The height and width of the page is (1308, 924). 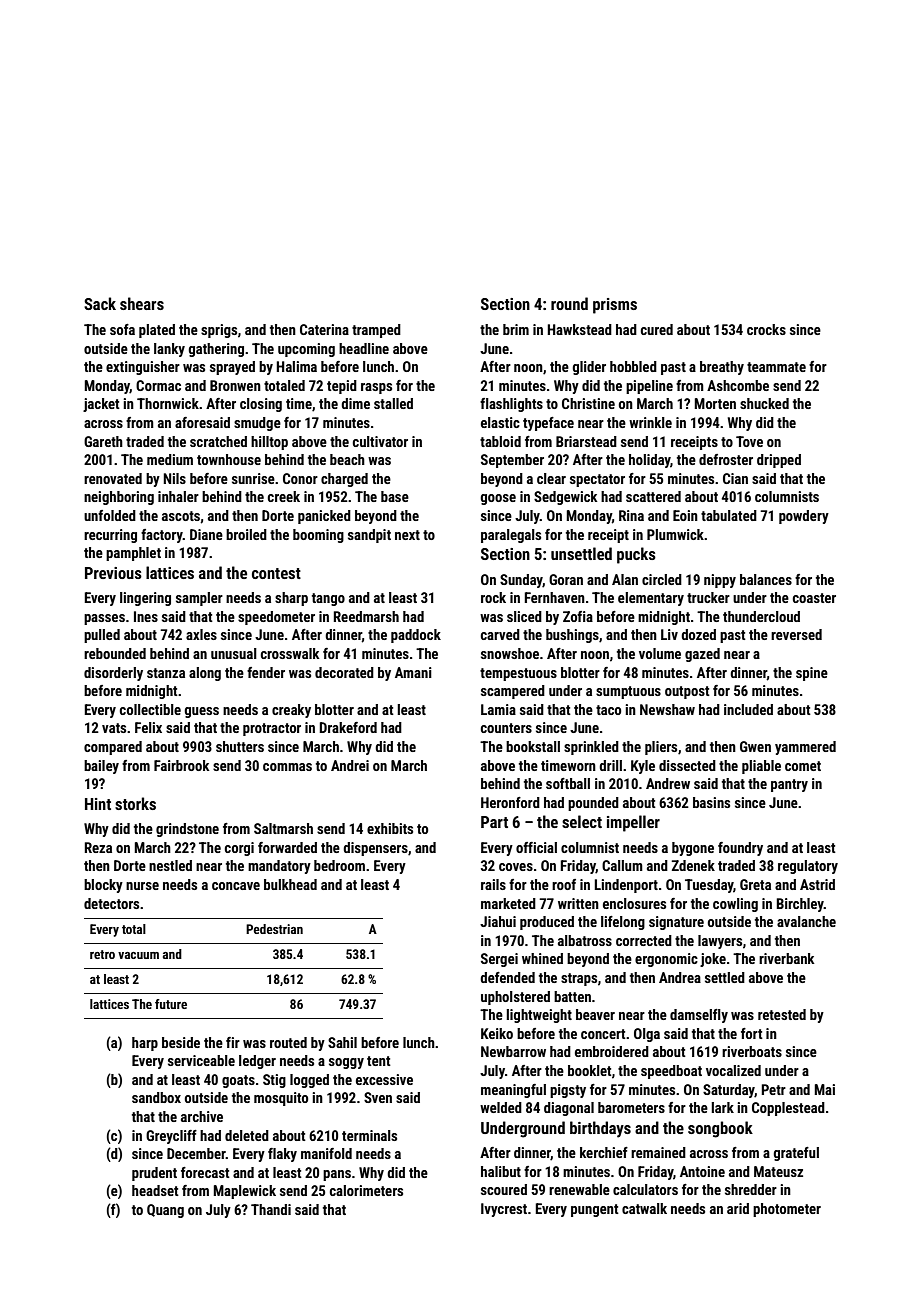 What do you see at coordinates (615, 306) in the page?
I see `prisms` at bounding box center [615, 306].
